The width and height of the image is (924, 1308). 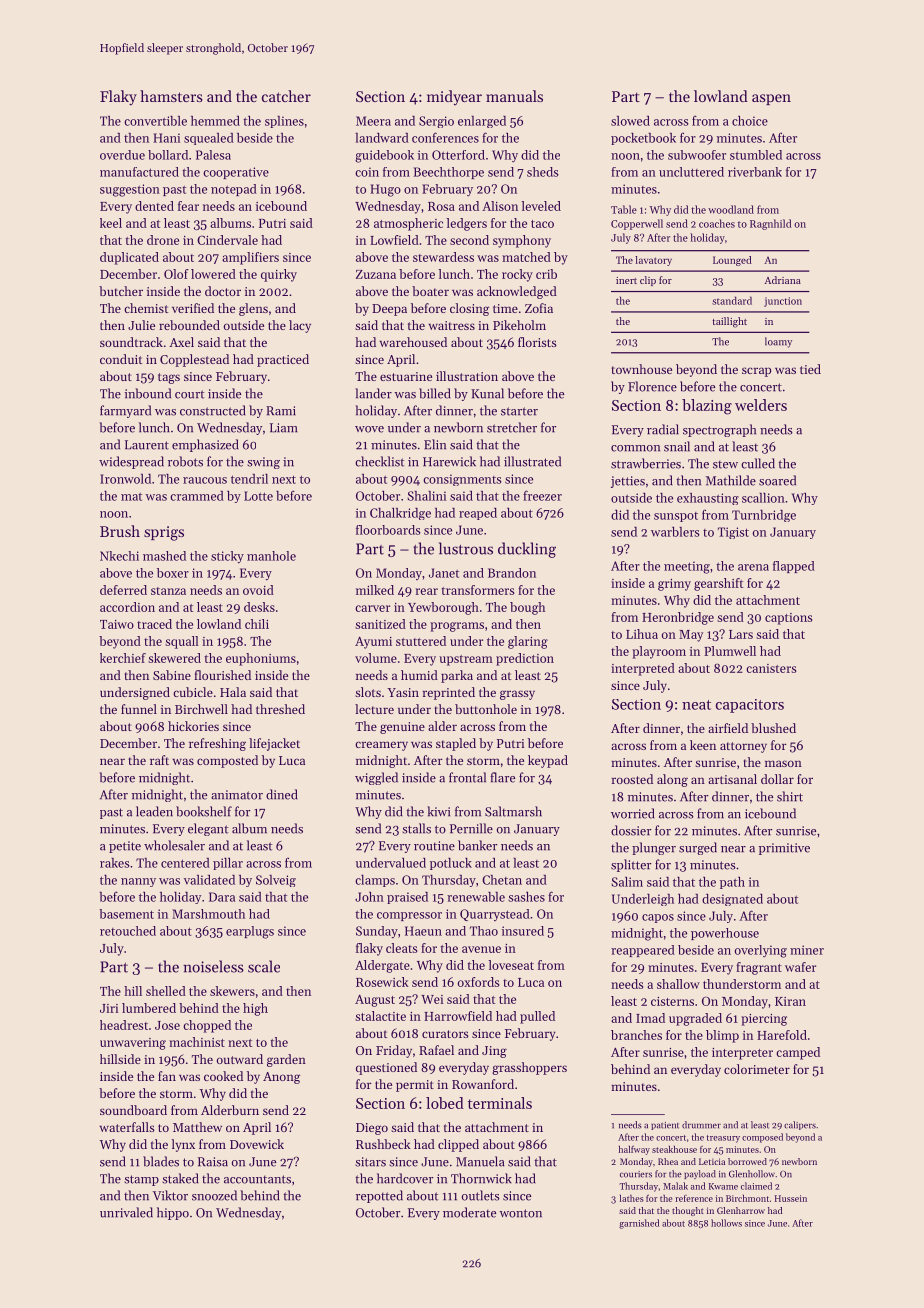 I want to click on keel, so click(x=111, y=223).
